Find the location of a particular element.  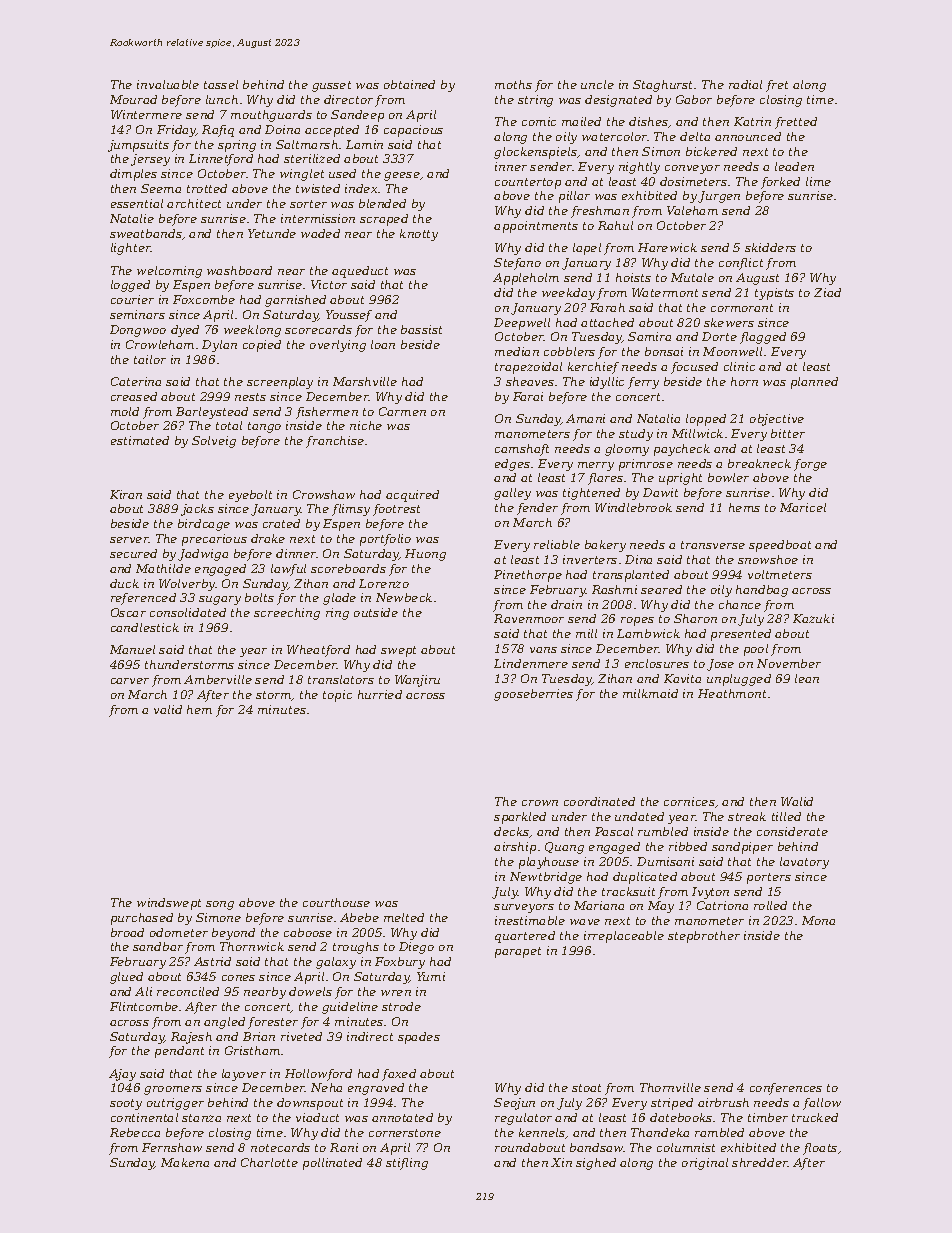

Carmen is located at coordinates (402, 411).
